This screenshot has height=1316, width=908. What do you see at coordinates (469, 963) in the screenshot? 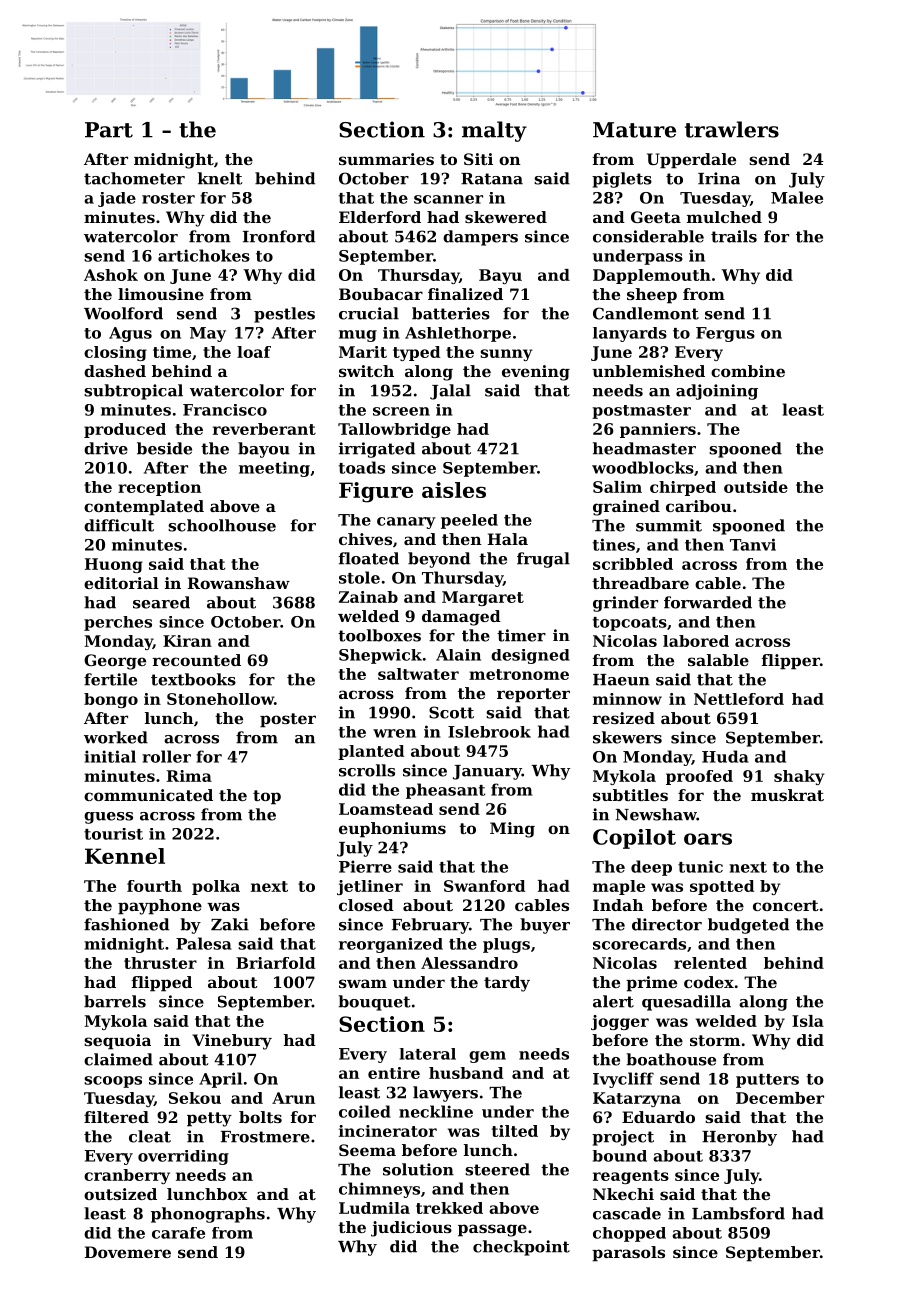
I see `Alessandro` at bounding box center [469, 963].
